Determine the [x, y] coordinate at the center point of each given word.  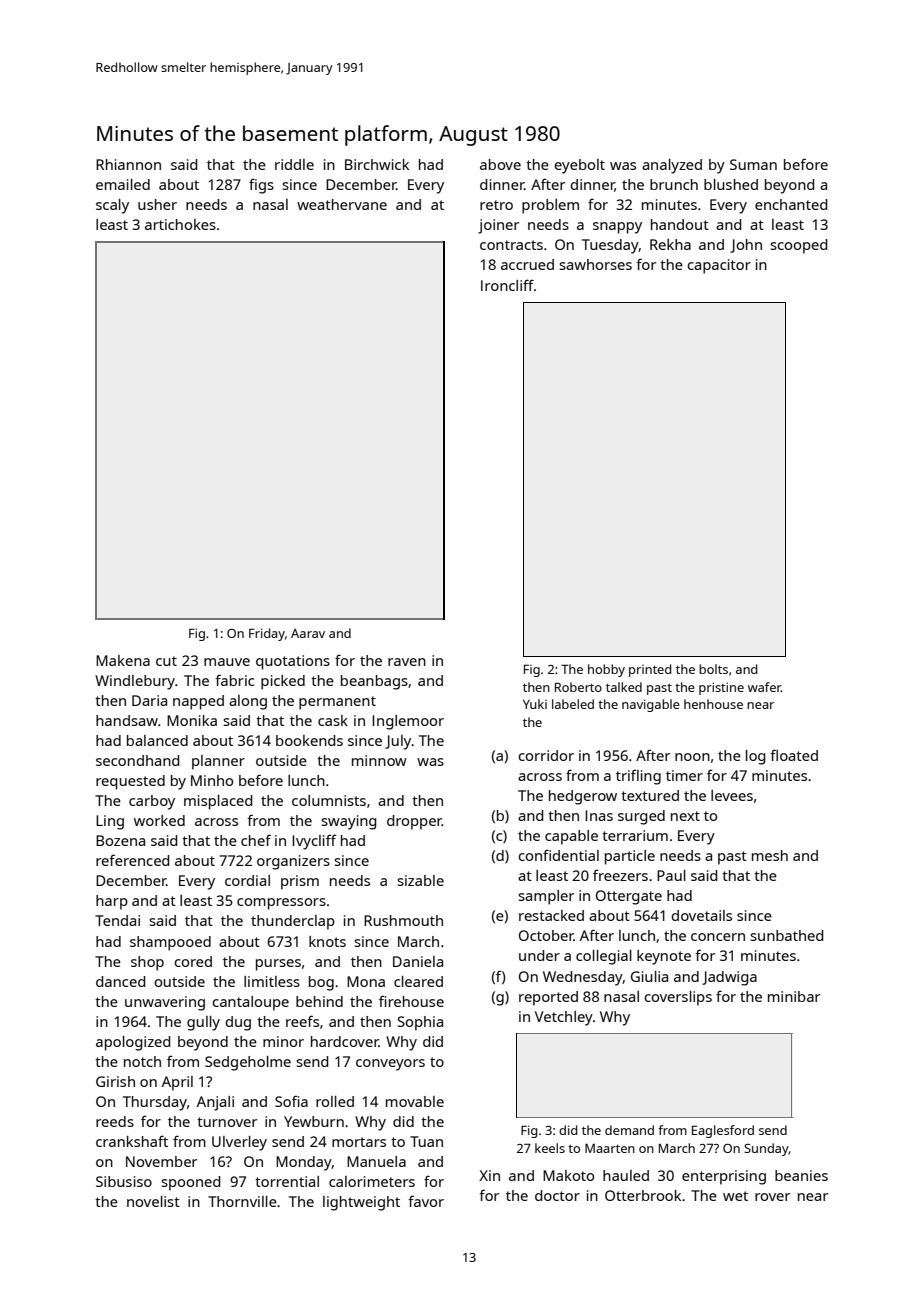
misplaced [218, 802]
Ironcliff [507, 285]
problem [550, 206]
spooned [190, 1183]
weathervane [342, 204]
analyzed [672, 166]
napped [198, 702]
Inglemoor [408, 722]
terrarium [635, 835]
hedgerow [583, 797]
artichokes [180, 224]
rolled [335, 1101]
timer [684, 775]
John [746, 246]
